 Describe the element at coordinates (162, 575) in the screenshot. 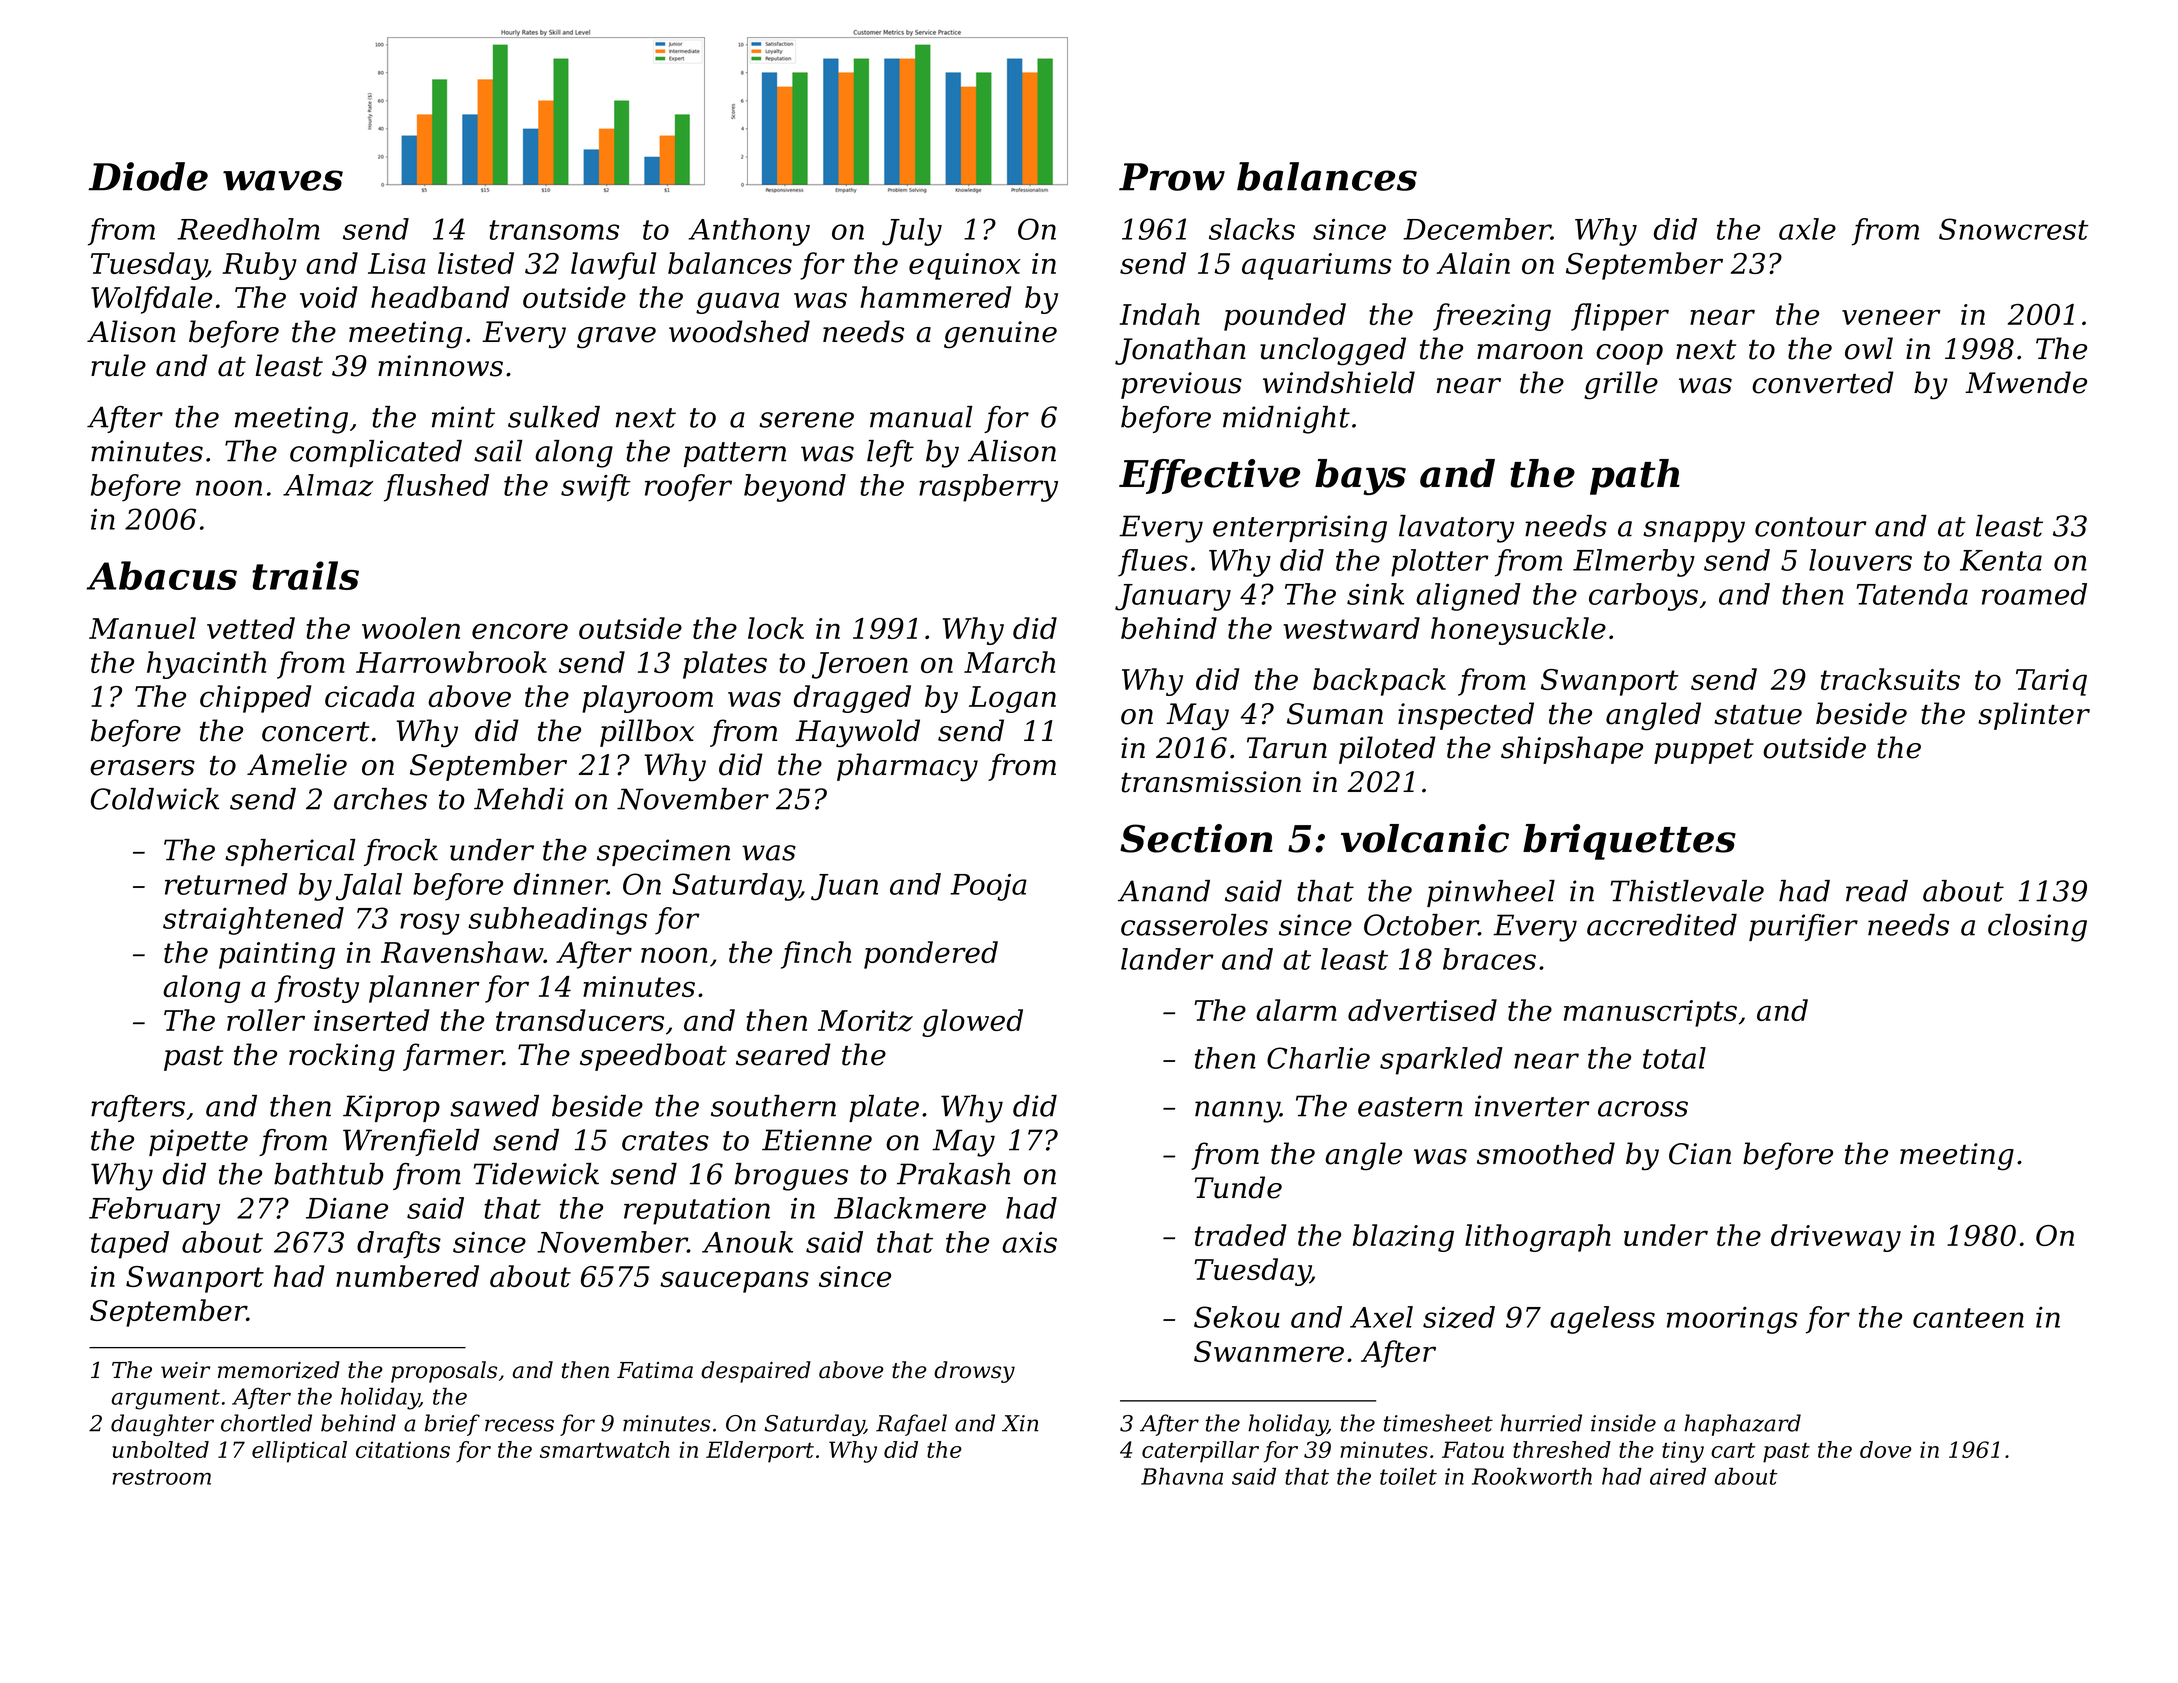

I see `Abacus` at that location.
